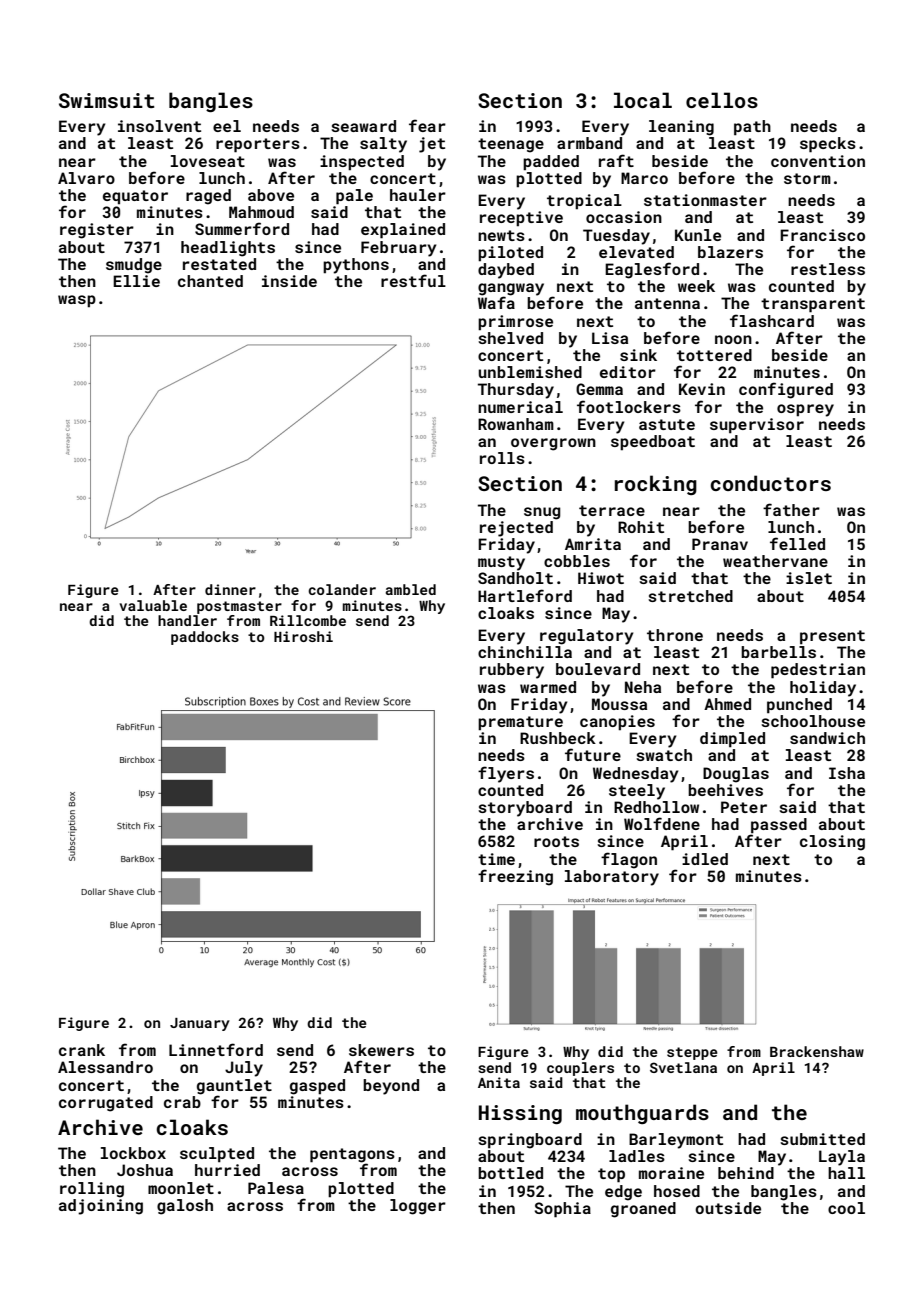  Describe the element at coordinates (342, 589) in the page. I see `colander` at that location.
